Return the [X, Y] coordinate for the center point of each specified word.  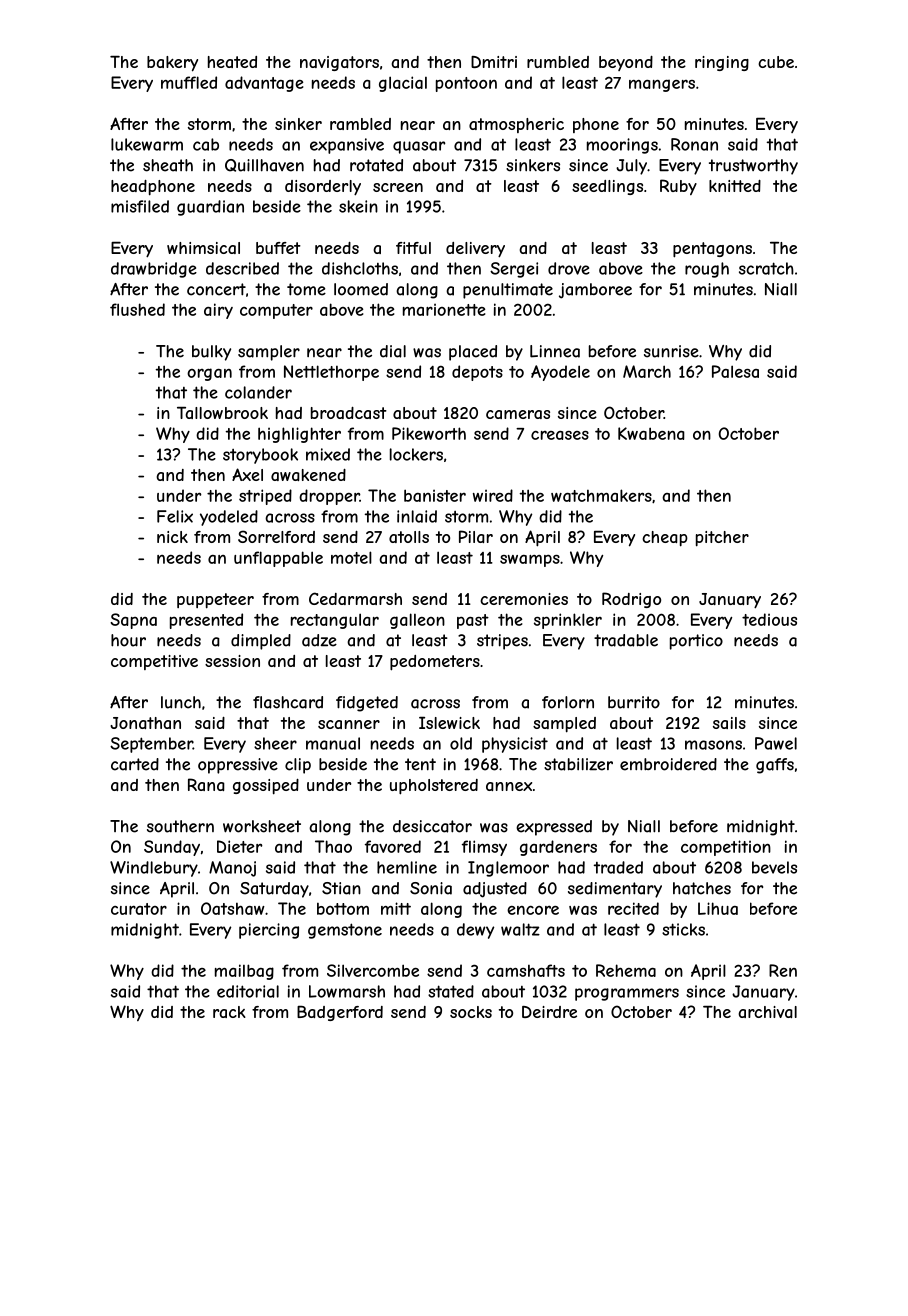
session [232, 661]
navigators [339, 63]
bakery [172, 64]
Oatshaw [233, 908]
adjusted [495, 890]
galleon [417, 621]
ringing [722, 63]
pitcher [722, 539]
